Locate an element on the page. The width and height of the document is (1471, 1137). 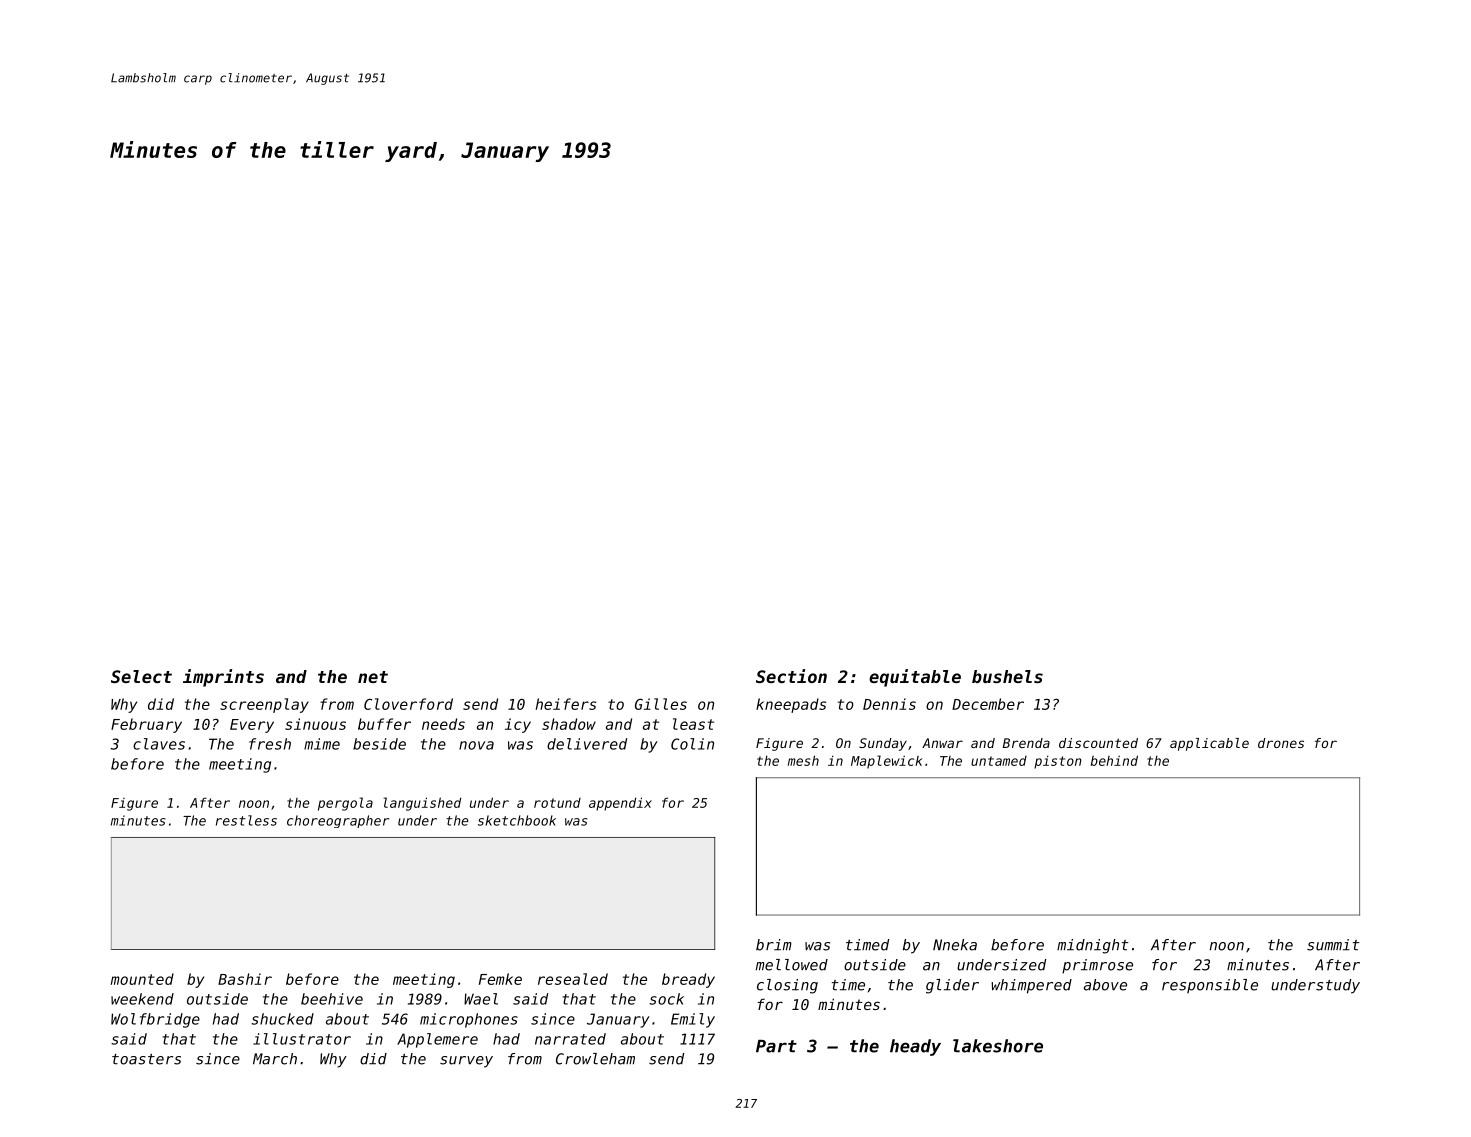
Bashir is located at coordinates (245, 979).
